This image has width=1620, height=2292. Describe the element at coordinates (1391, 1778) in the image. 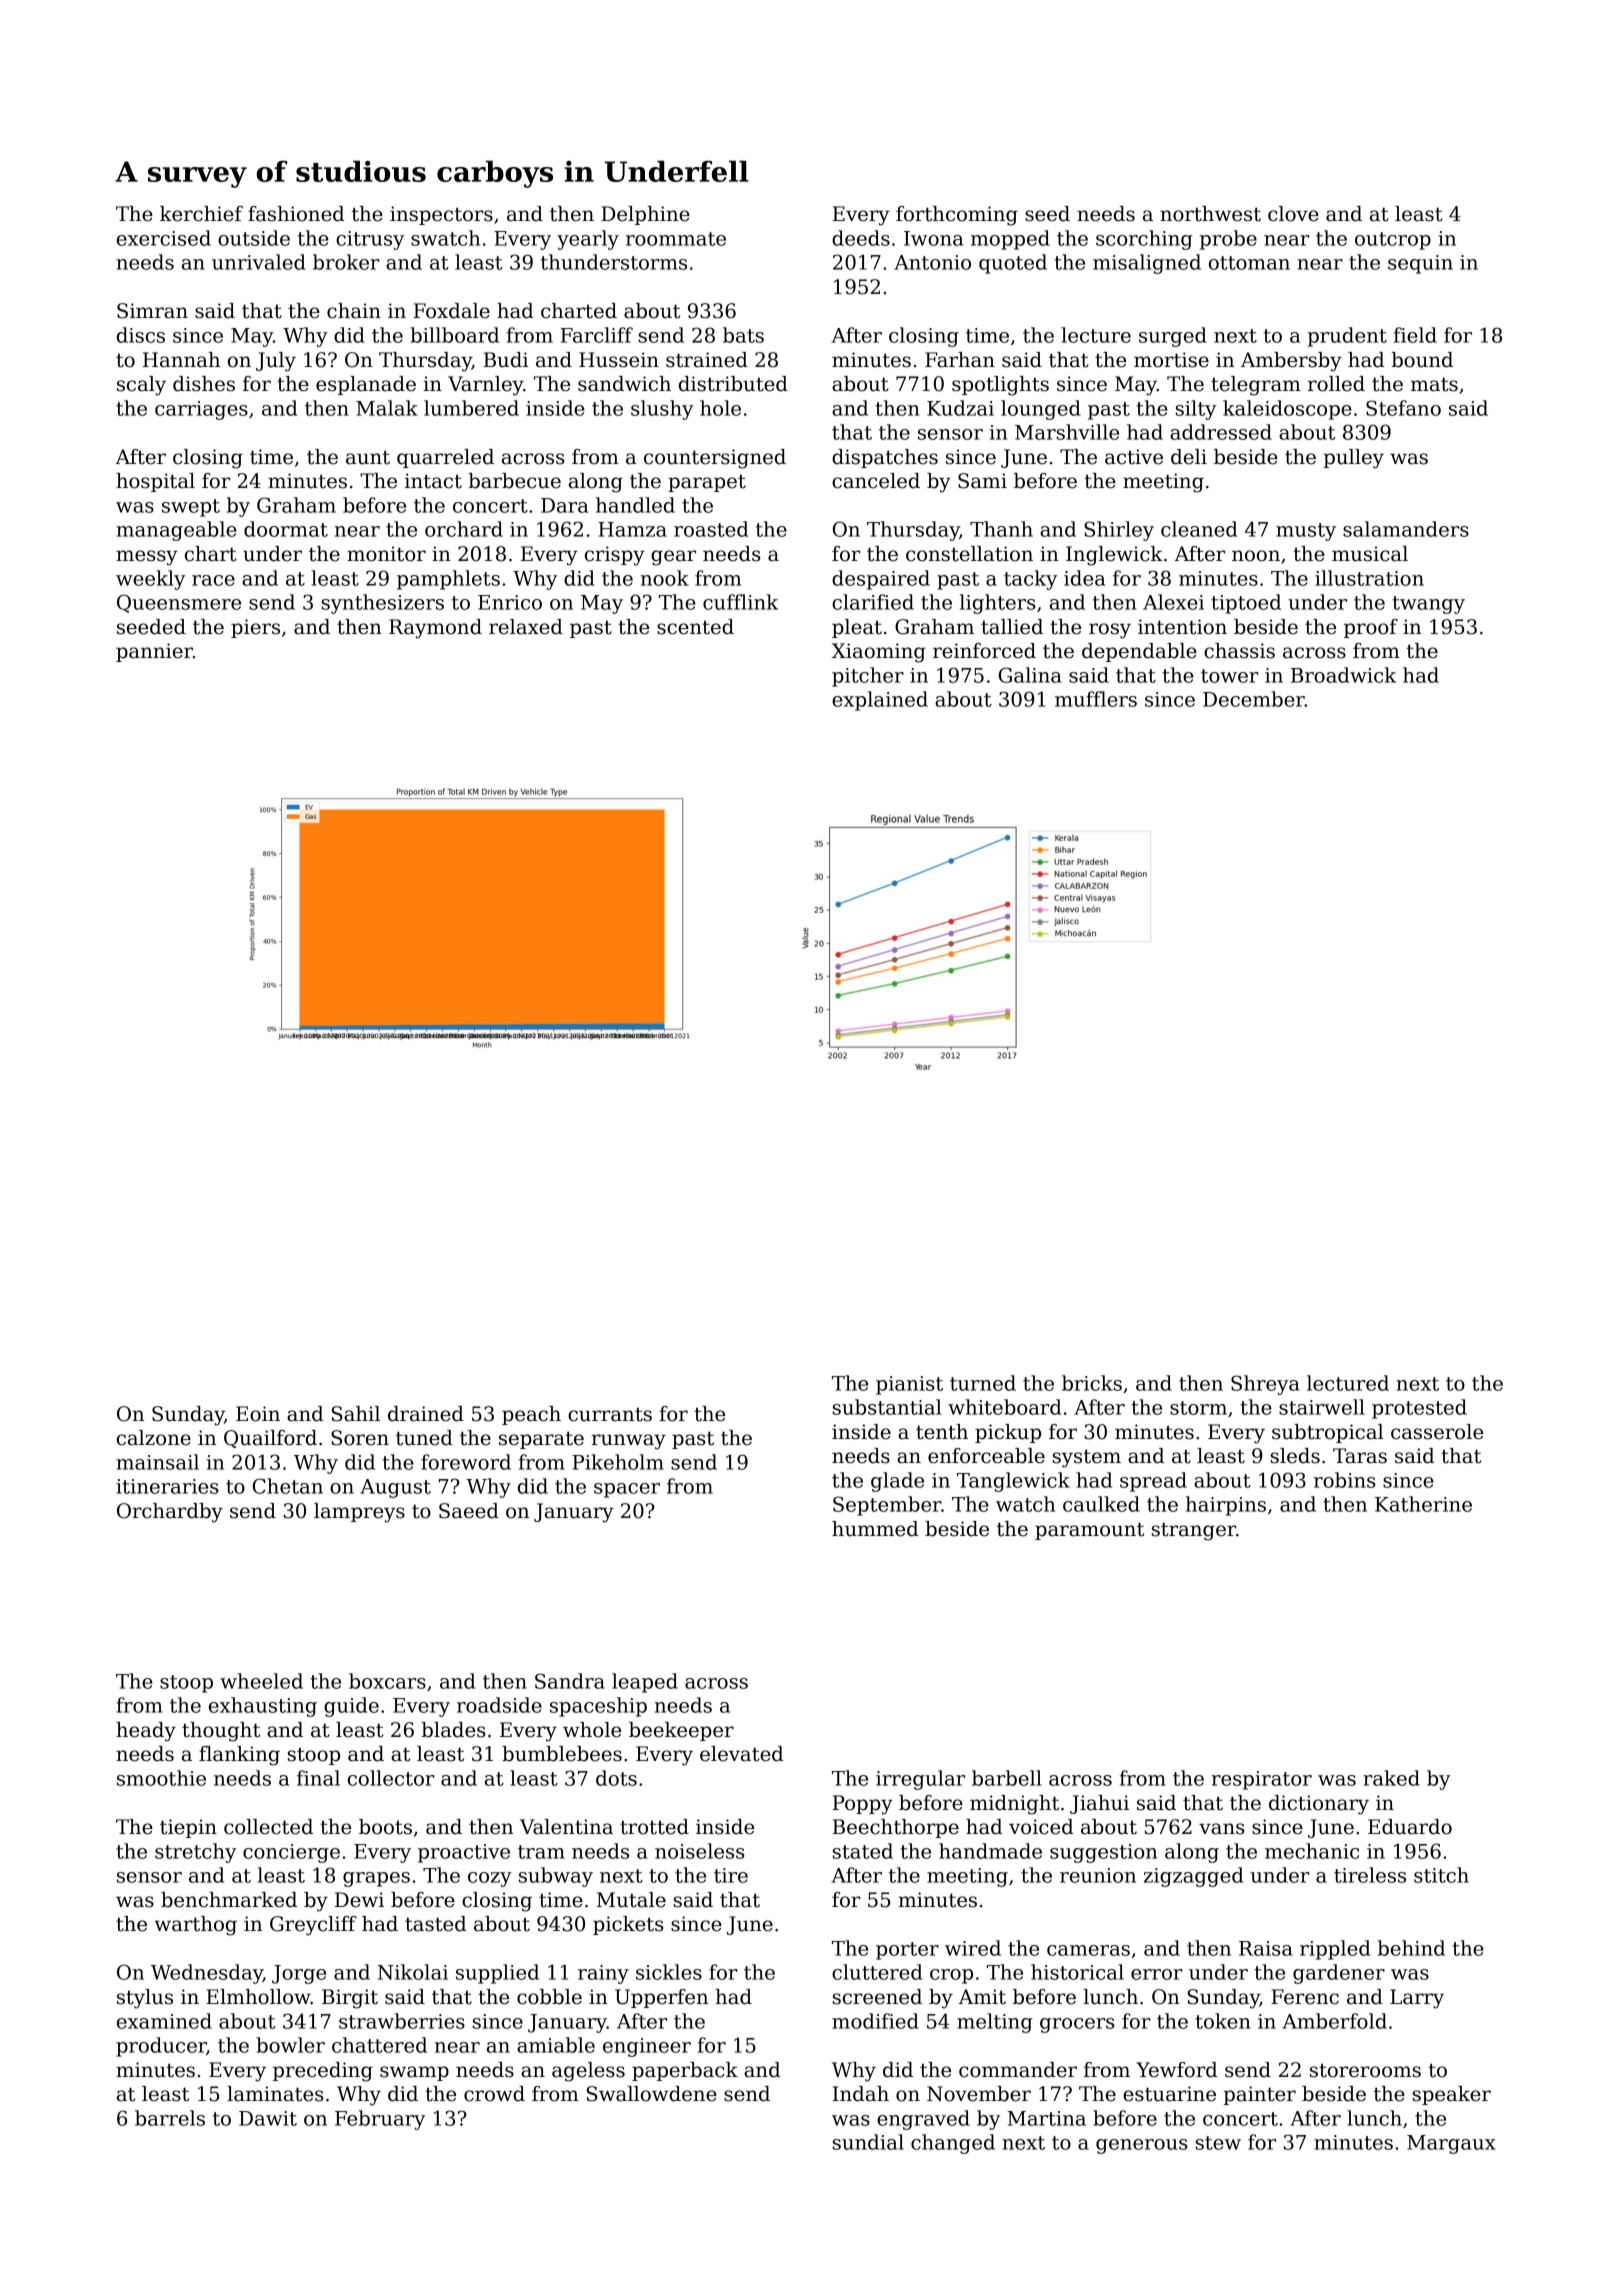

I see `raked` at that location.
